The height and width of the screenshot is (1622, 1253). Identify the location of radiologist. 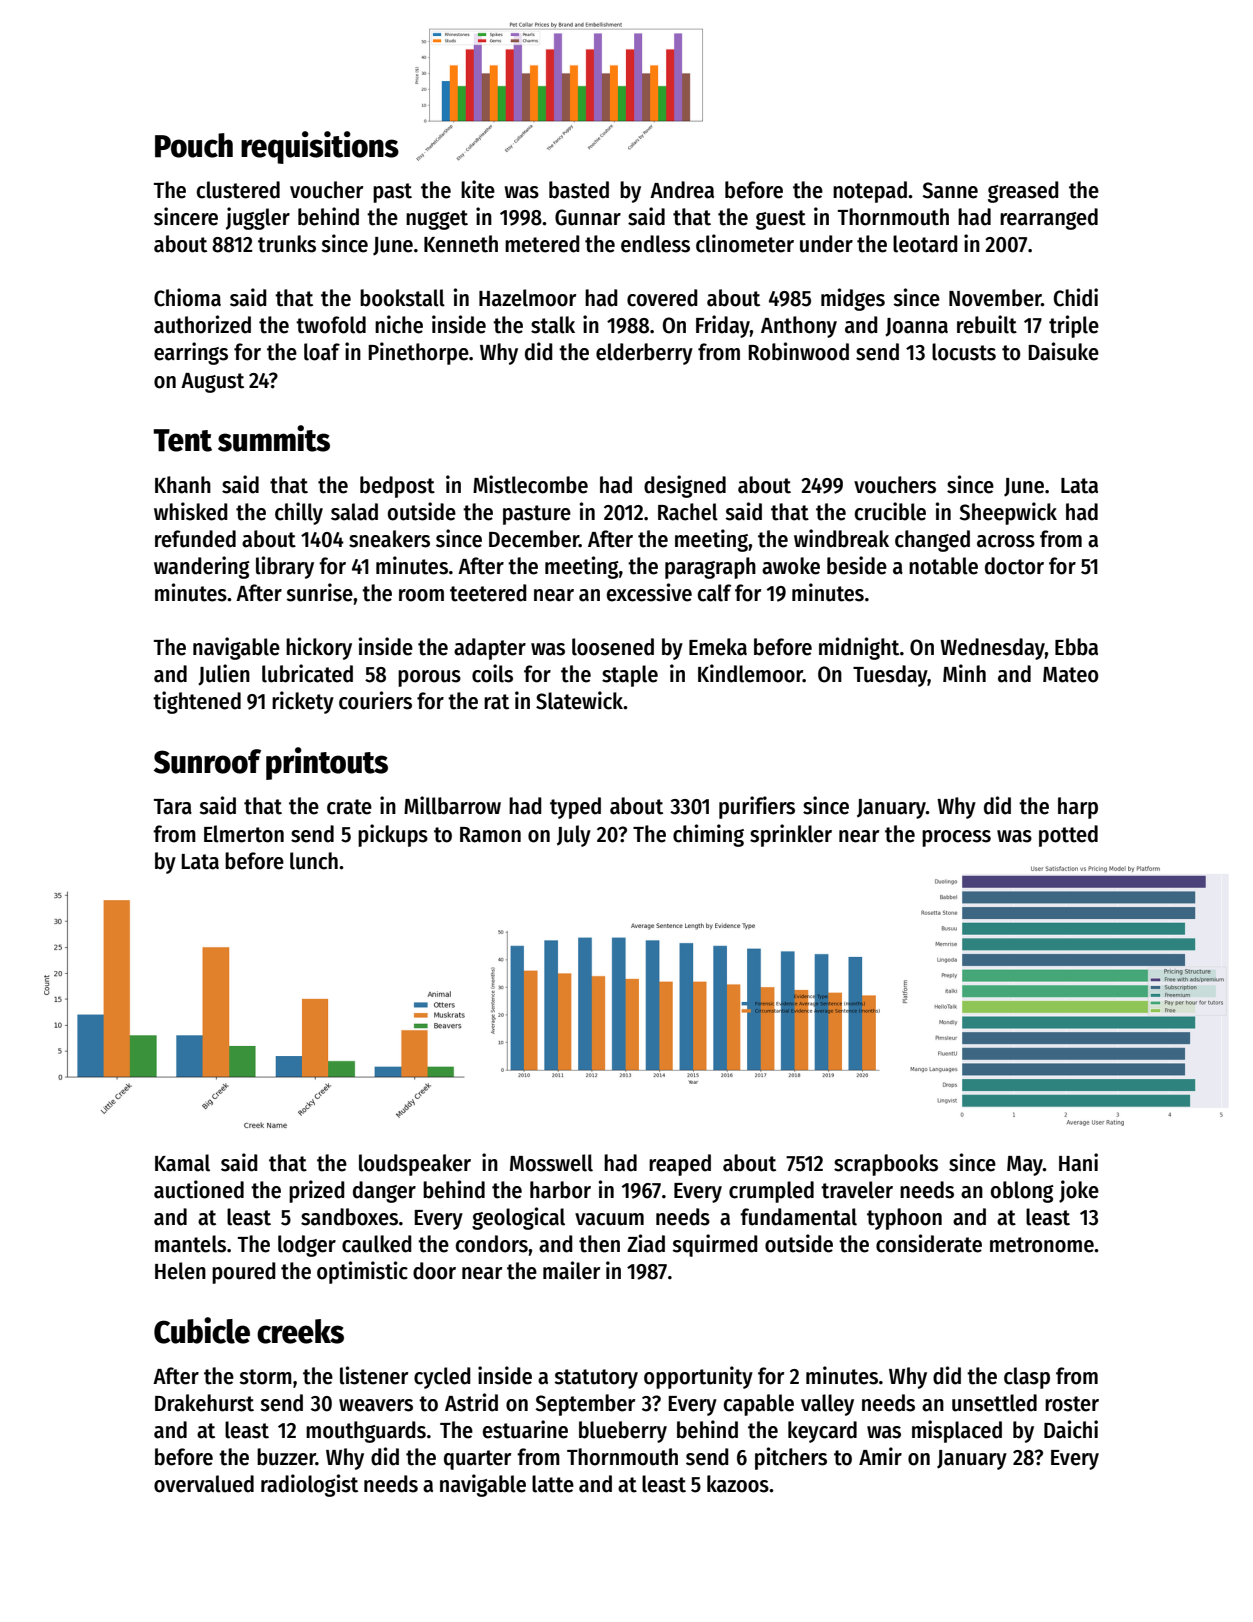
(309, 1485).
